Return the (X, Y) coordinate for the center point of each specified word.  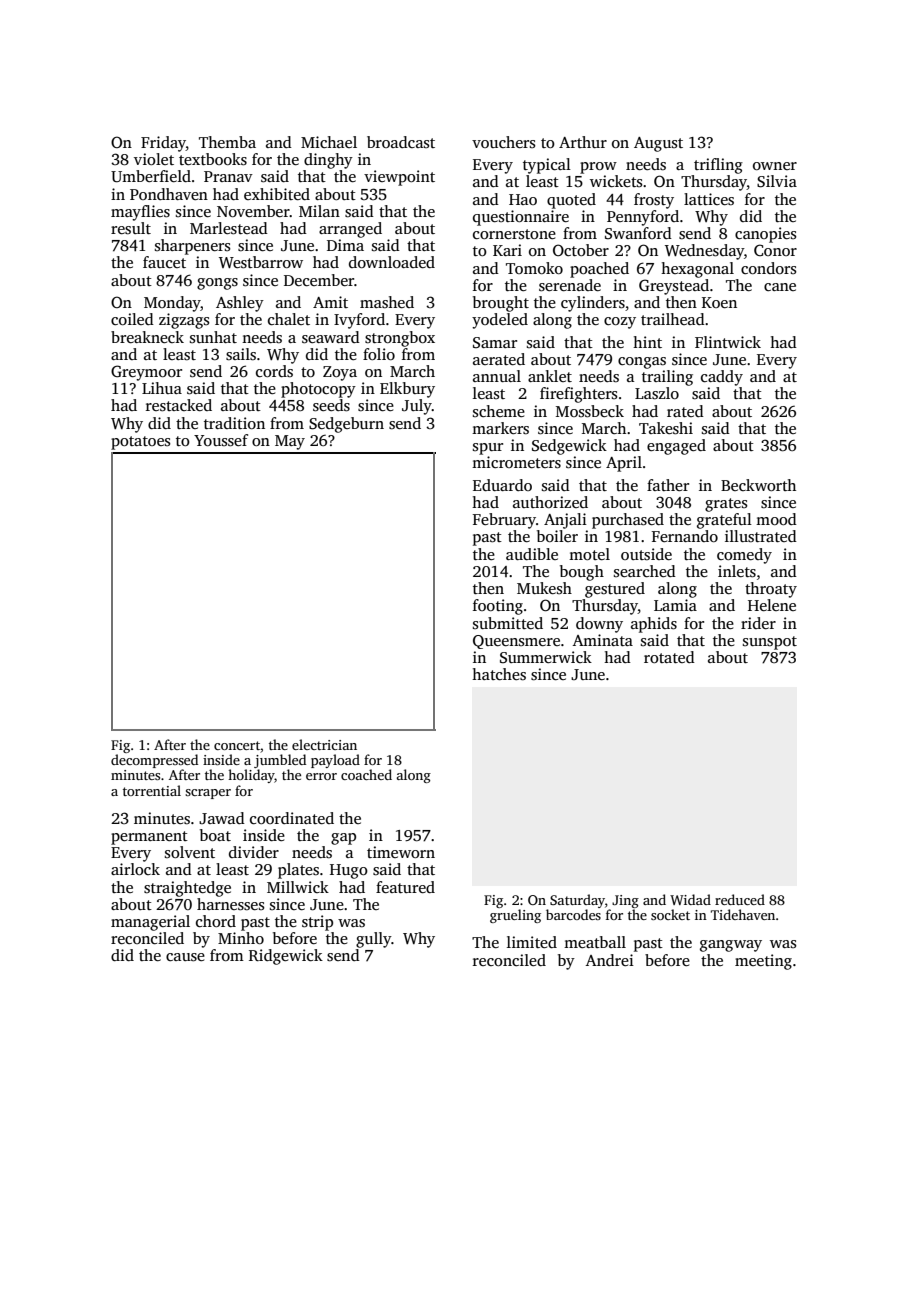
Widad (690, 899)
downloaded (392, 262)
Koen (719, 302)
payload (335, 761)
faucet (164, 262)
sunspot (770, 643)
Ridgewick (286, 957)
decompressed (154, 761)
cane (780, 287)
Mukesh (544, 588)
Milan (319, 211)
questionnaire (521, 218)
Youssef (221, 440)
